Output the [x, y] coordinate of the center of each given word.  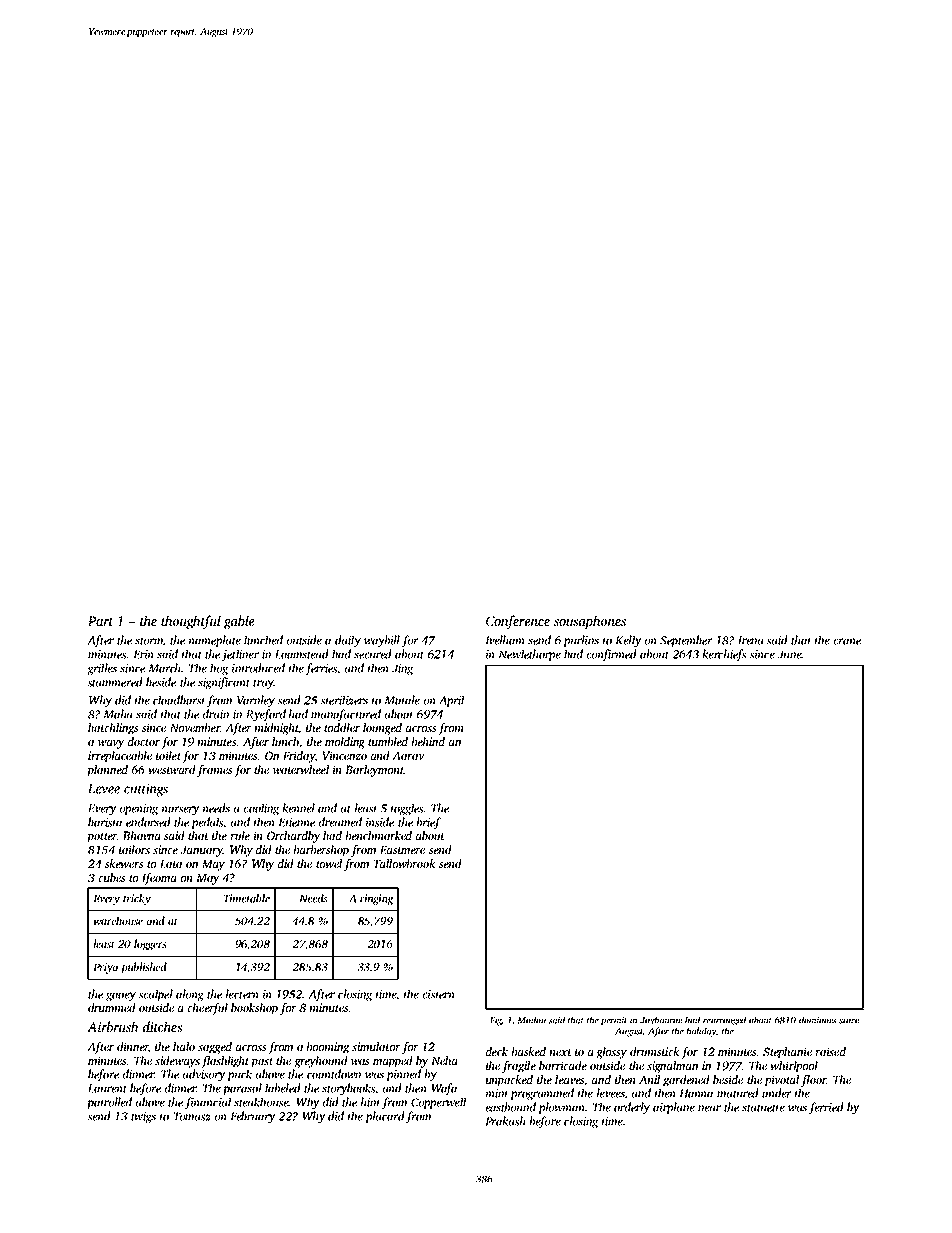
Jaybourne [661, 1021]
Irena [750, 640]
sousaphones [590, 622]
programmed [542, 1094]
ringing [376, 899]
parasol [242, 1089]
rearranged [724, 1021]
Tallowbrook [405, 863]
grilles [102, 669]
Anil [649, 1079]
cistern [439, 994]
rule [240, 835]
